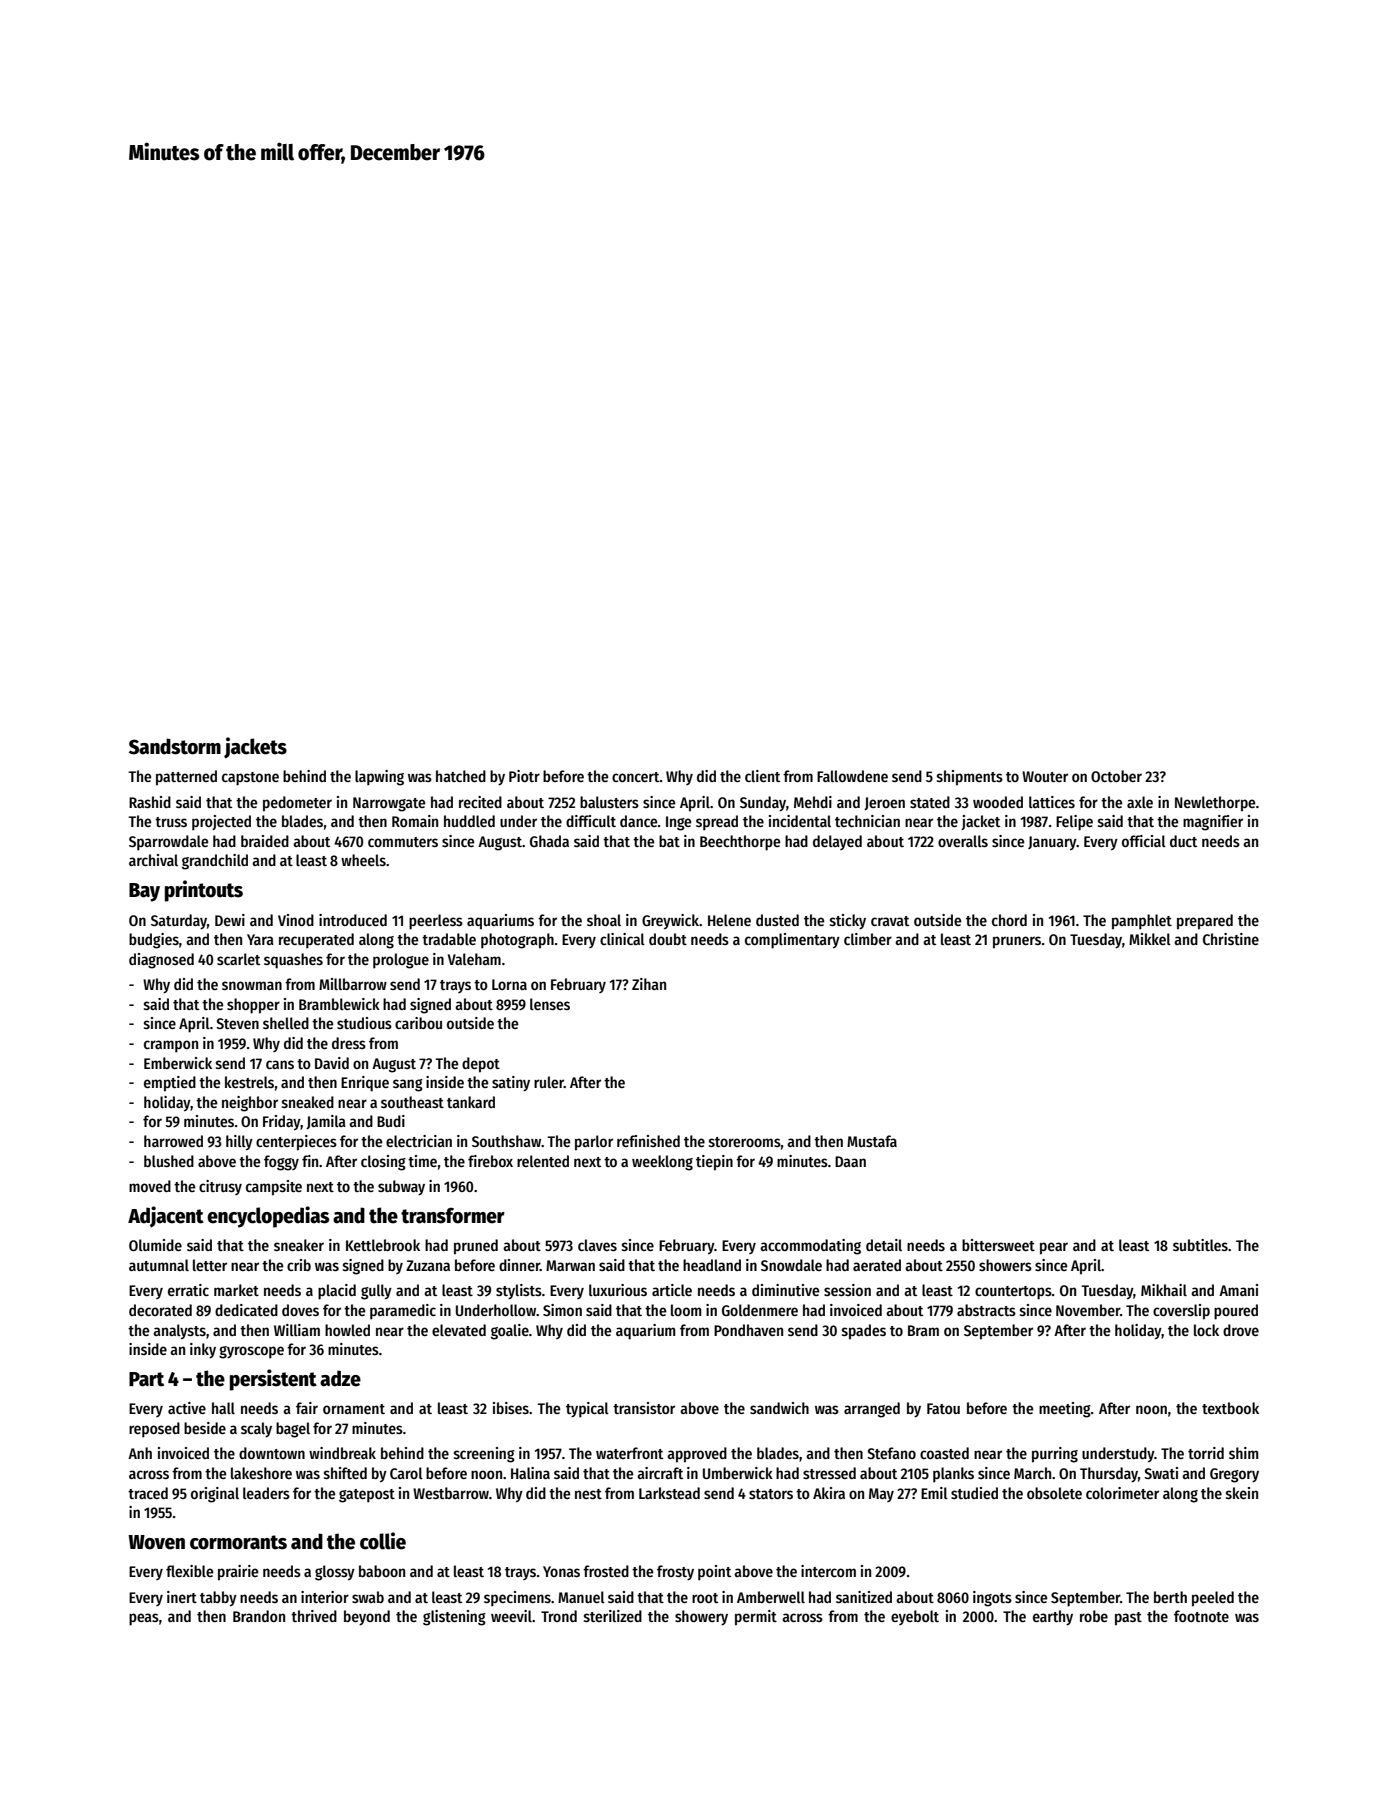 This screenshot has height=1797, width=1388. Describe the element at coordinates (669, 841) in the screenshot. I see `bat` at that location.
